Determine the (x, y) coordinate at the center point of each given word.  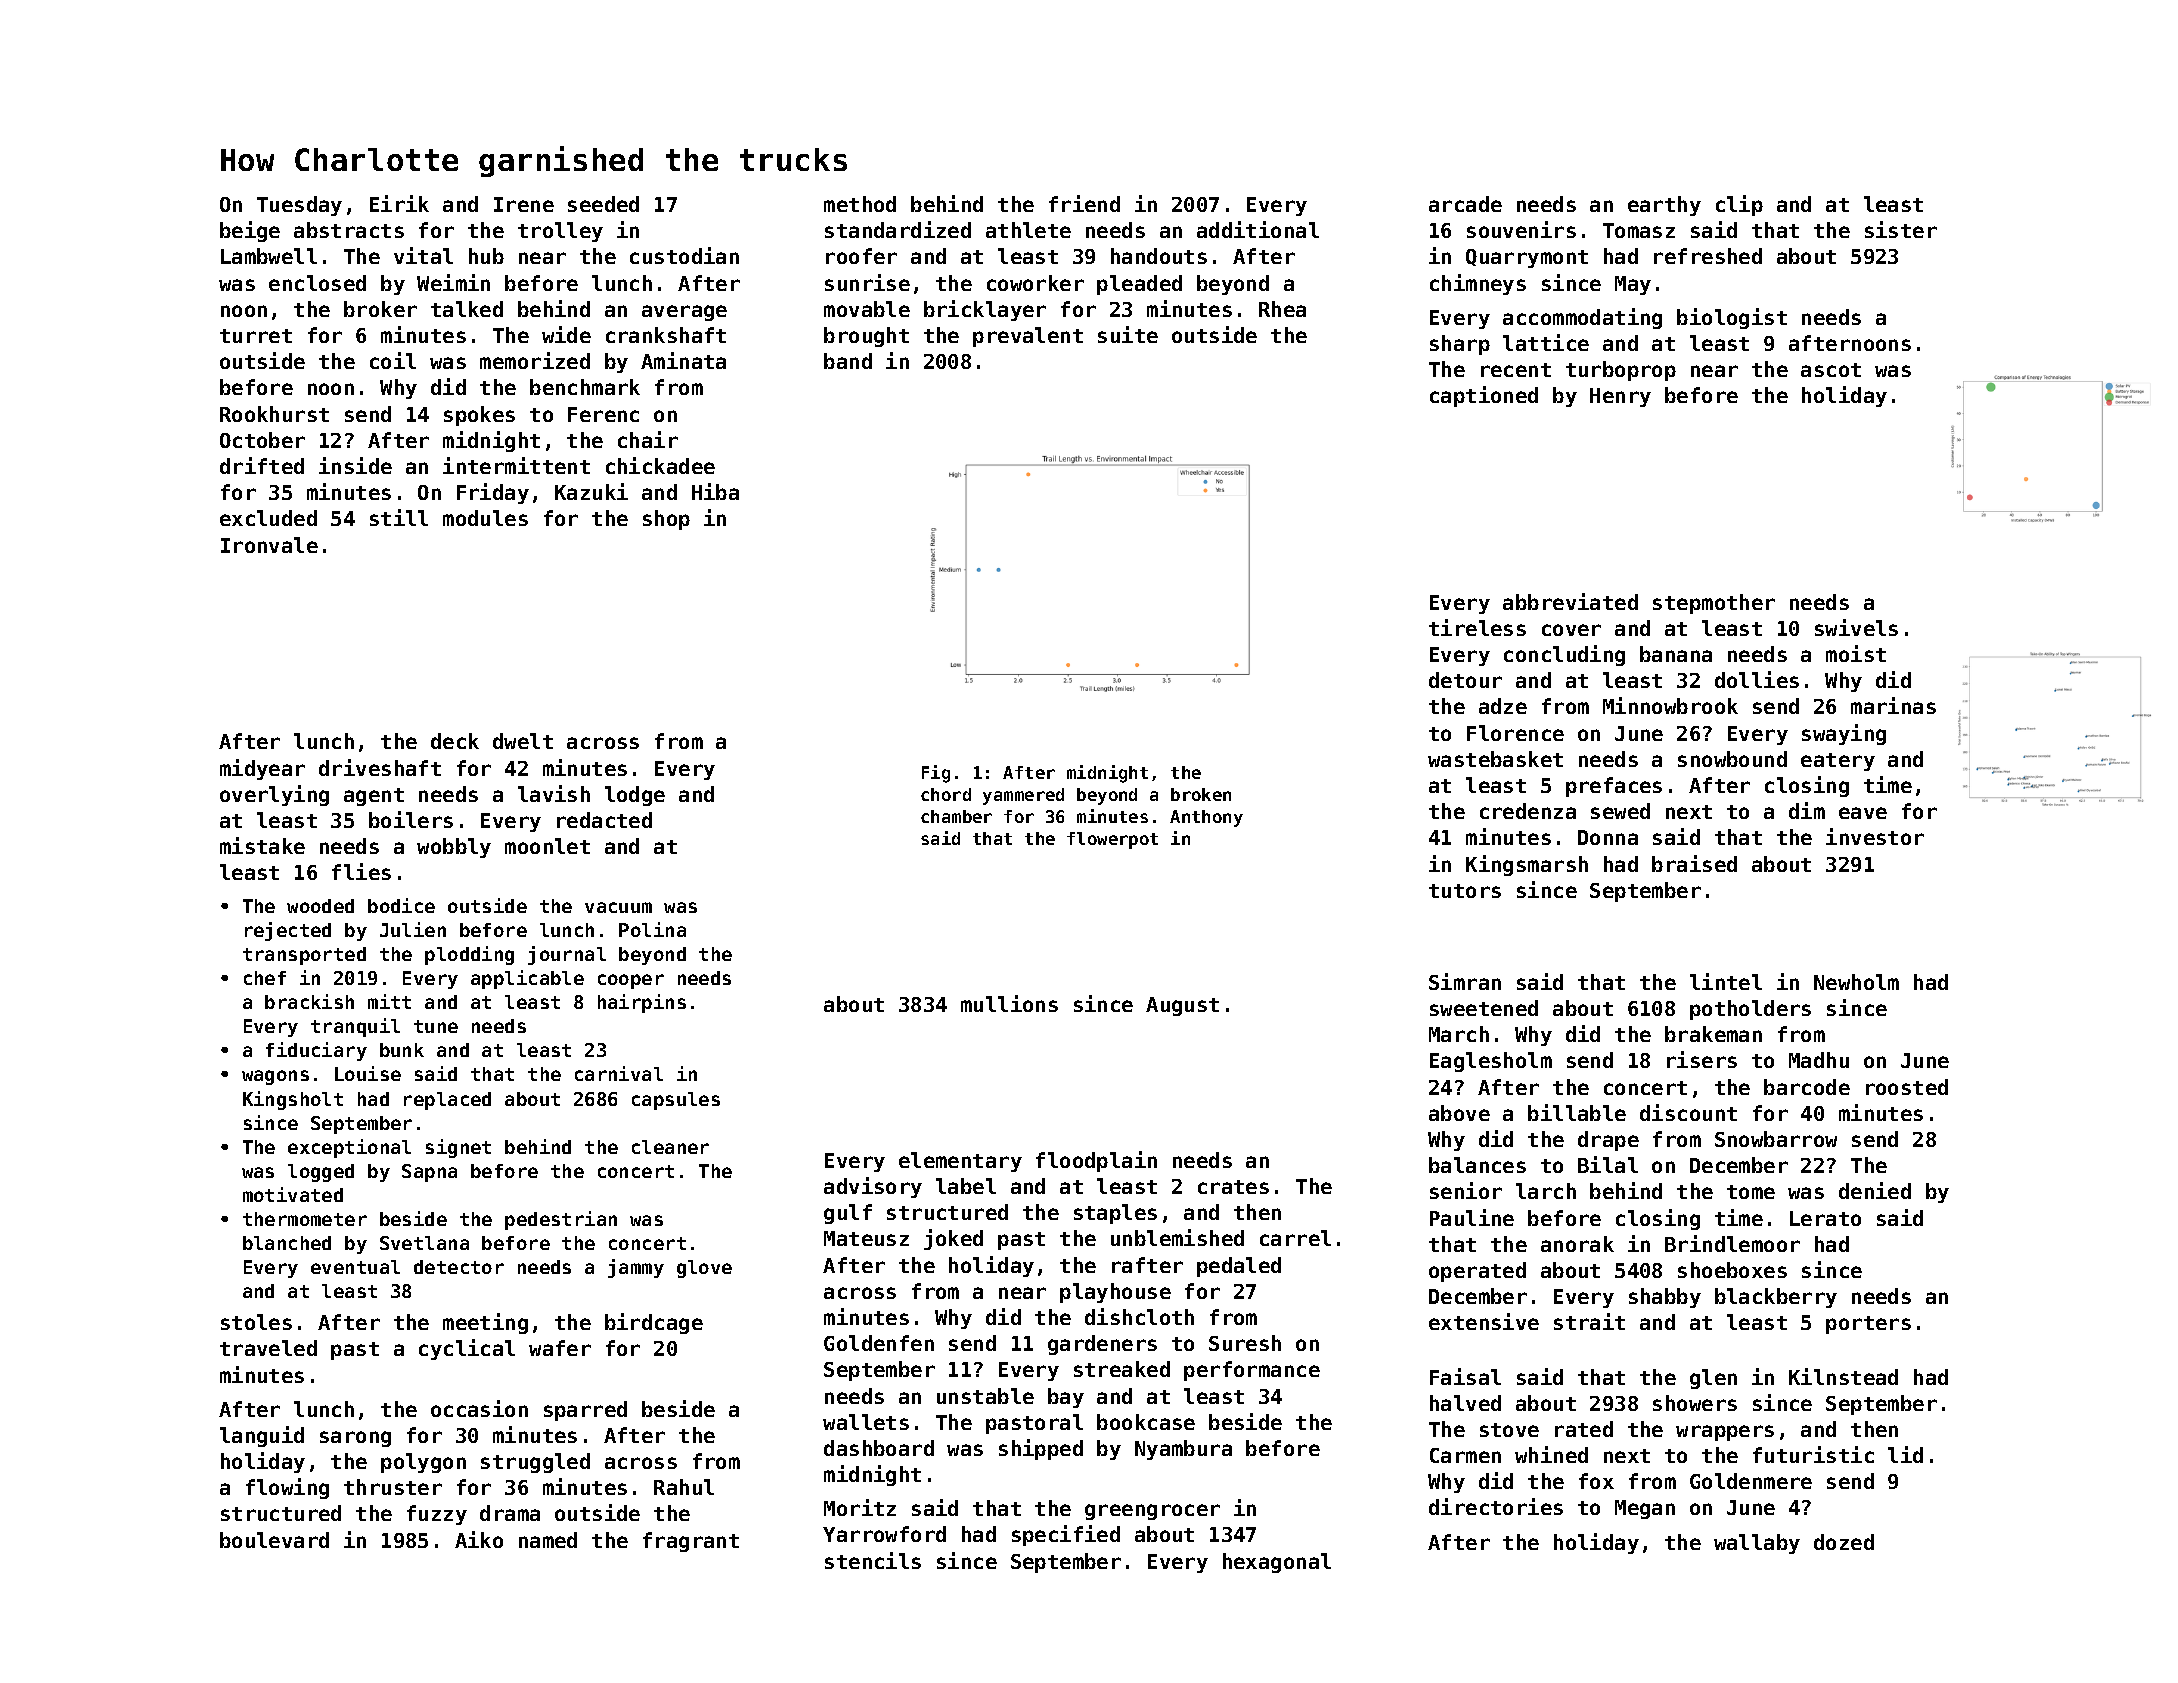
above (1459, 1113)
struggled (535, 1463)
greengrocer (1152, 1512)
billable (1577, 1112)
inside (355, 465)
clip (1739, 205)
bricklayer (985, 310)
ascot (1831, 370)
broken (1201, 794)
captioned (1484, 396)
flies (361, 871)
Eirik (399, 203)
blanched (287, 1243)
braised (1694, 863)
